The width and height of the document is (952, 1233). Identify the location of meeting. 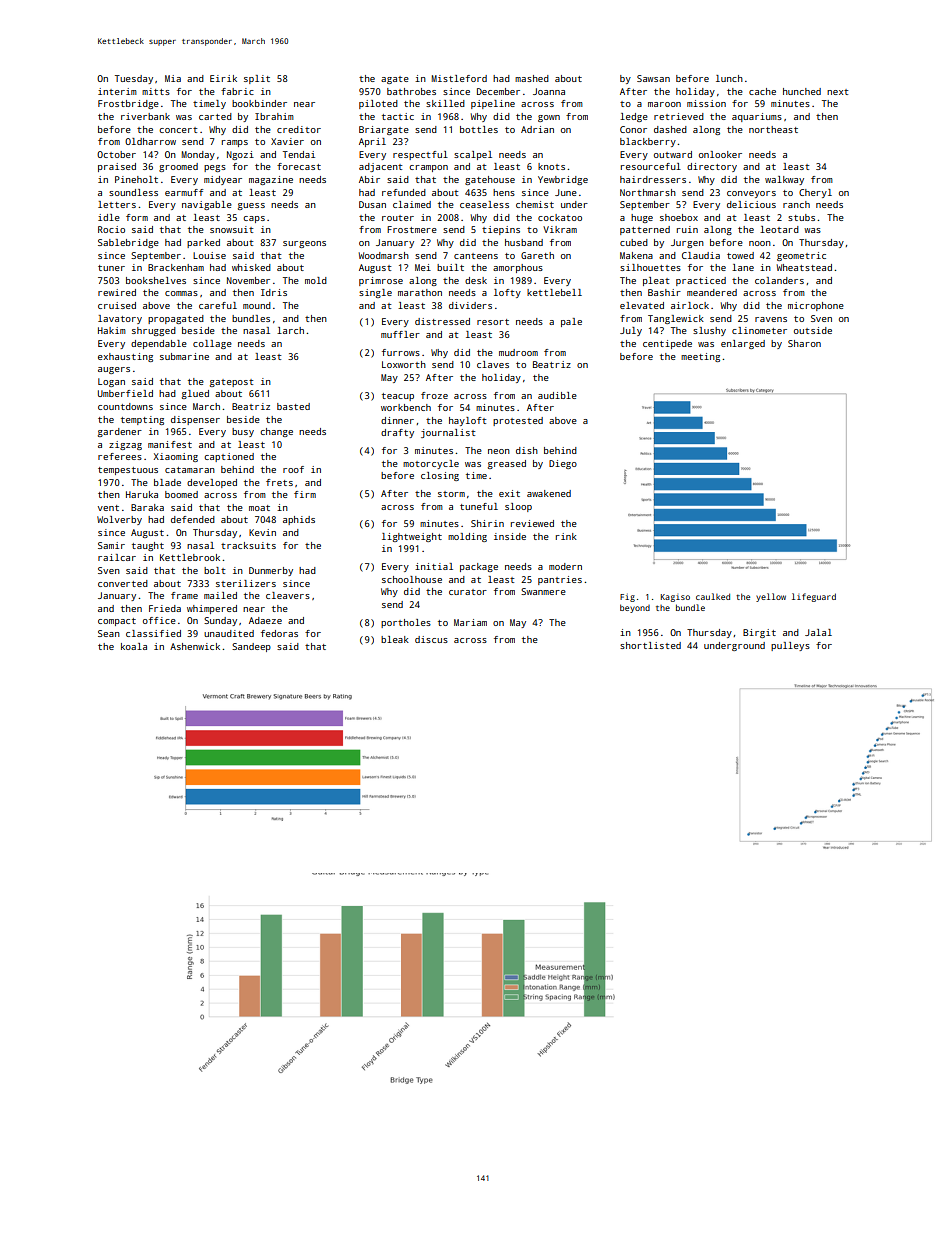
(700, 357).
